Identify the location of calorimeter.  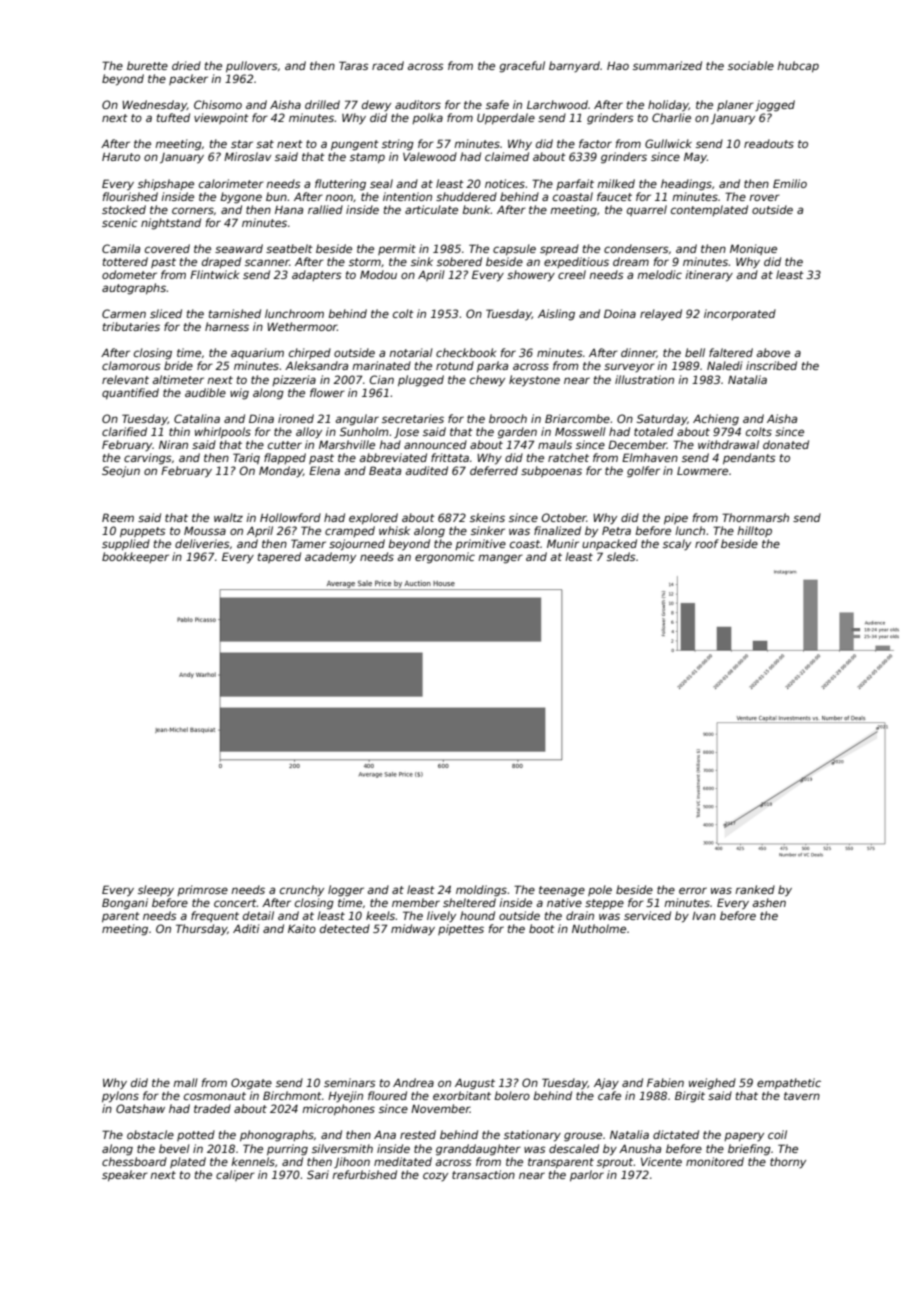
(231, 183).
